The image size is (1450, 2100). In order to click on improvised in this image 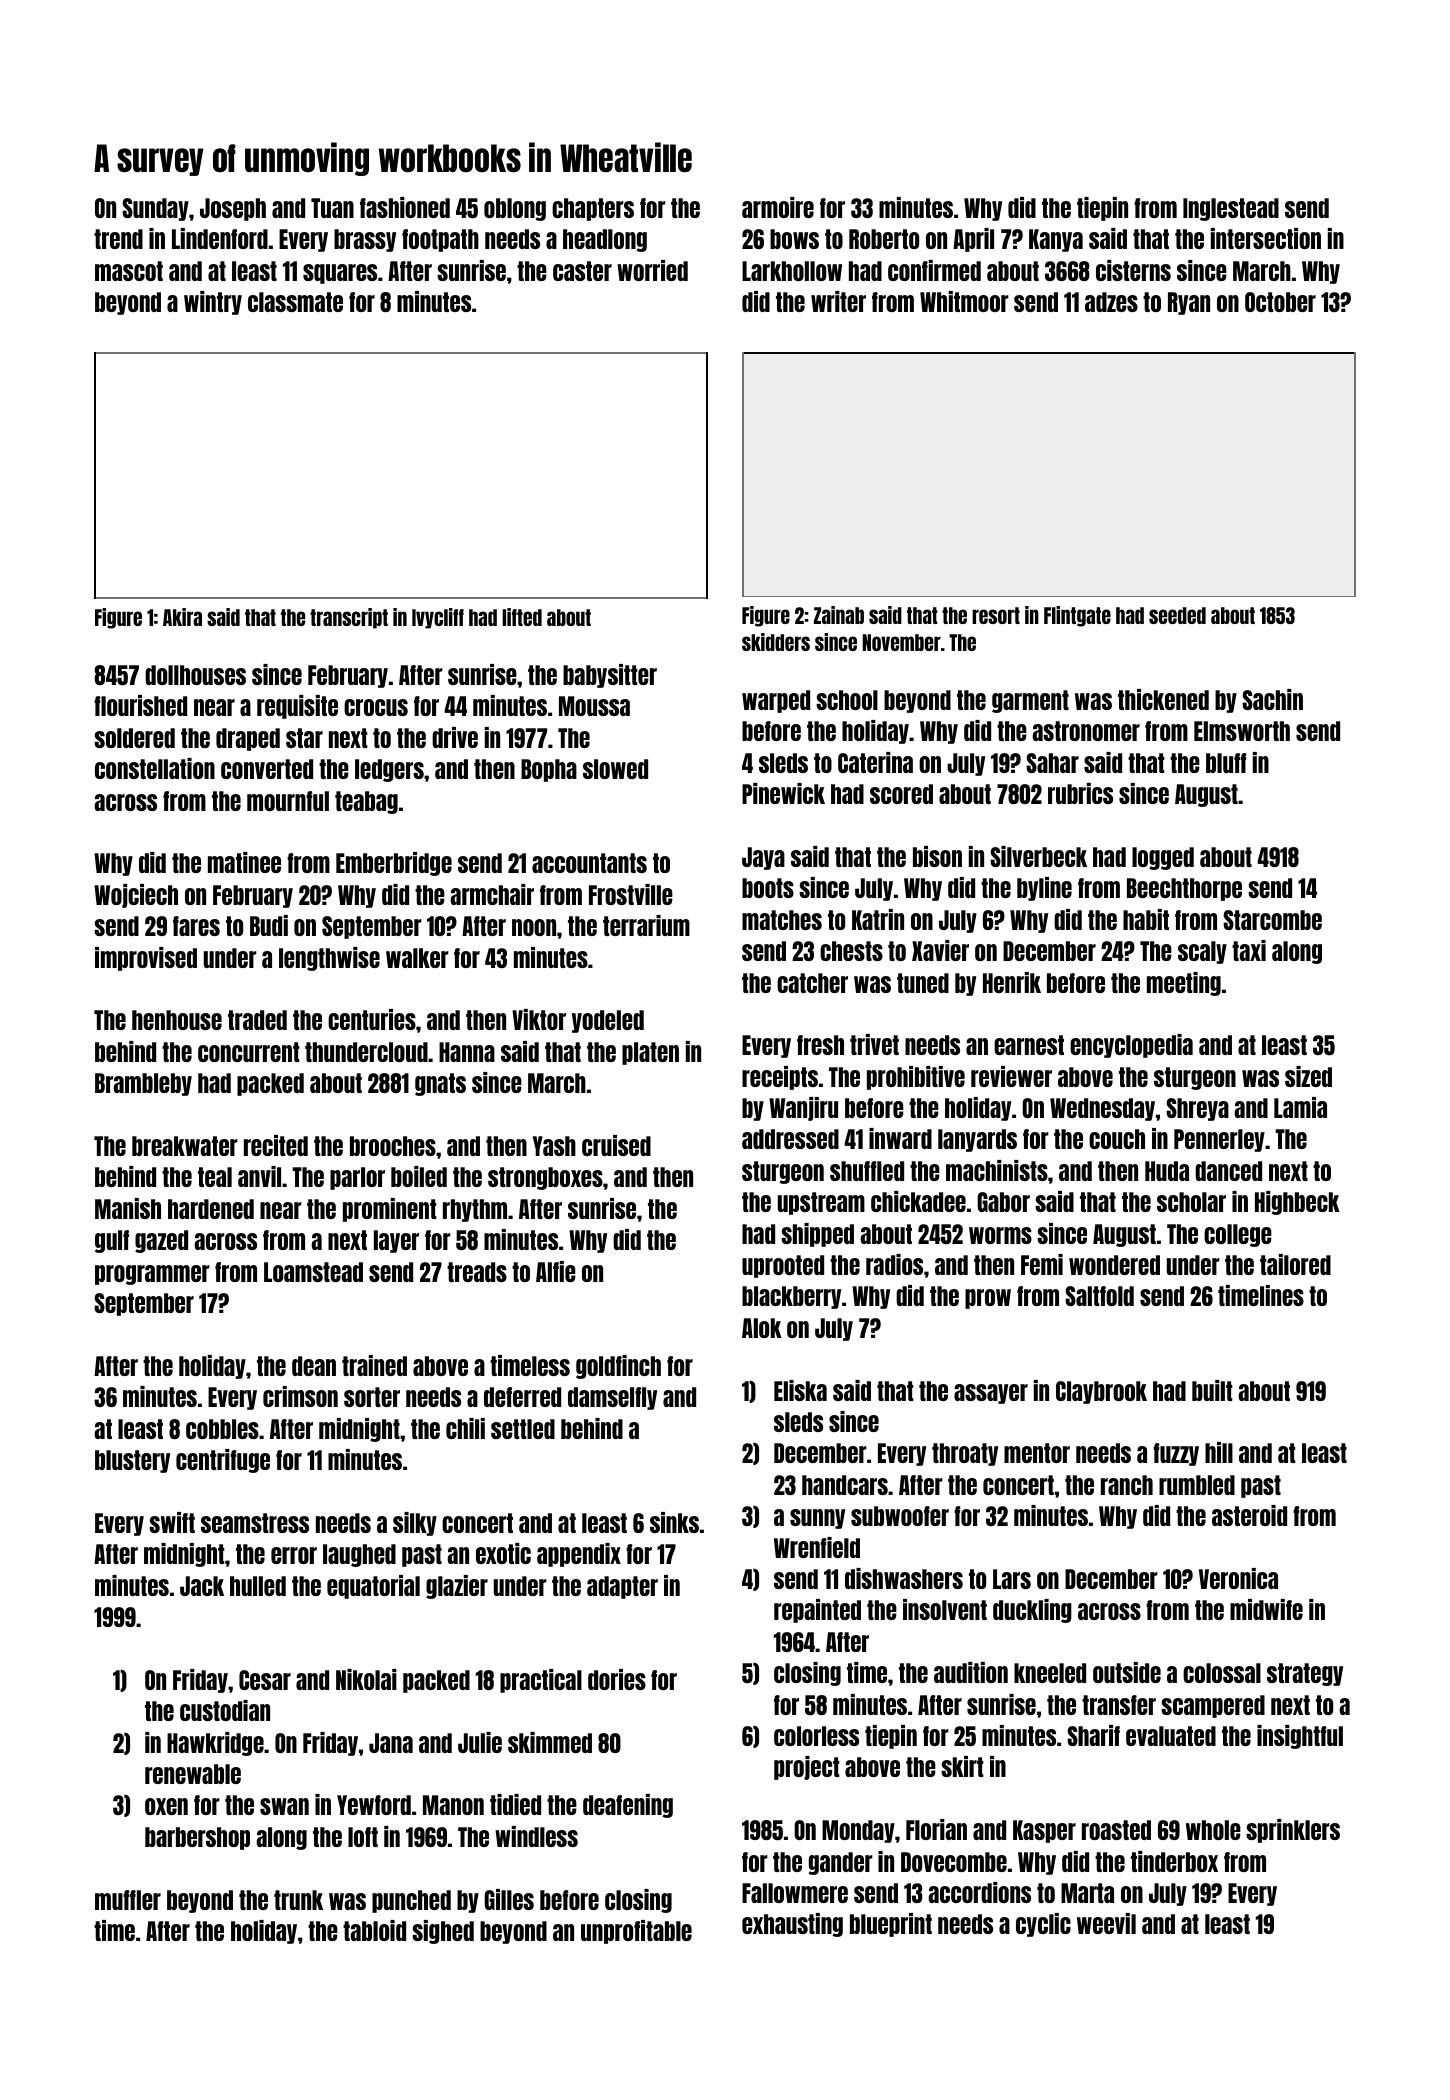, I will do `click(146, 959)`.
